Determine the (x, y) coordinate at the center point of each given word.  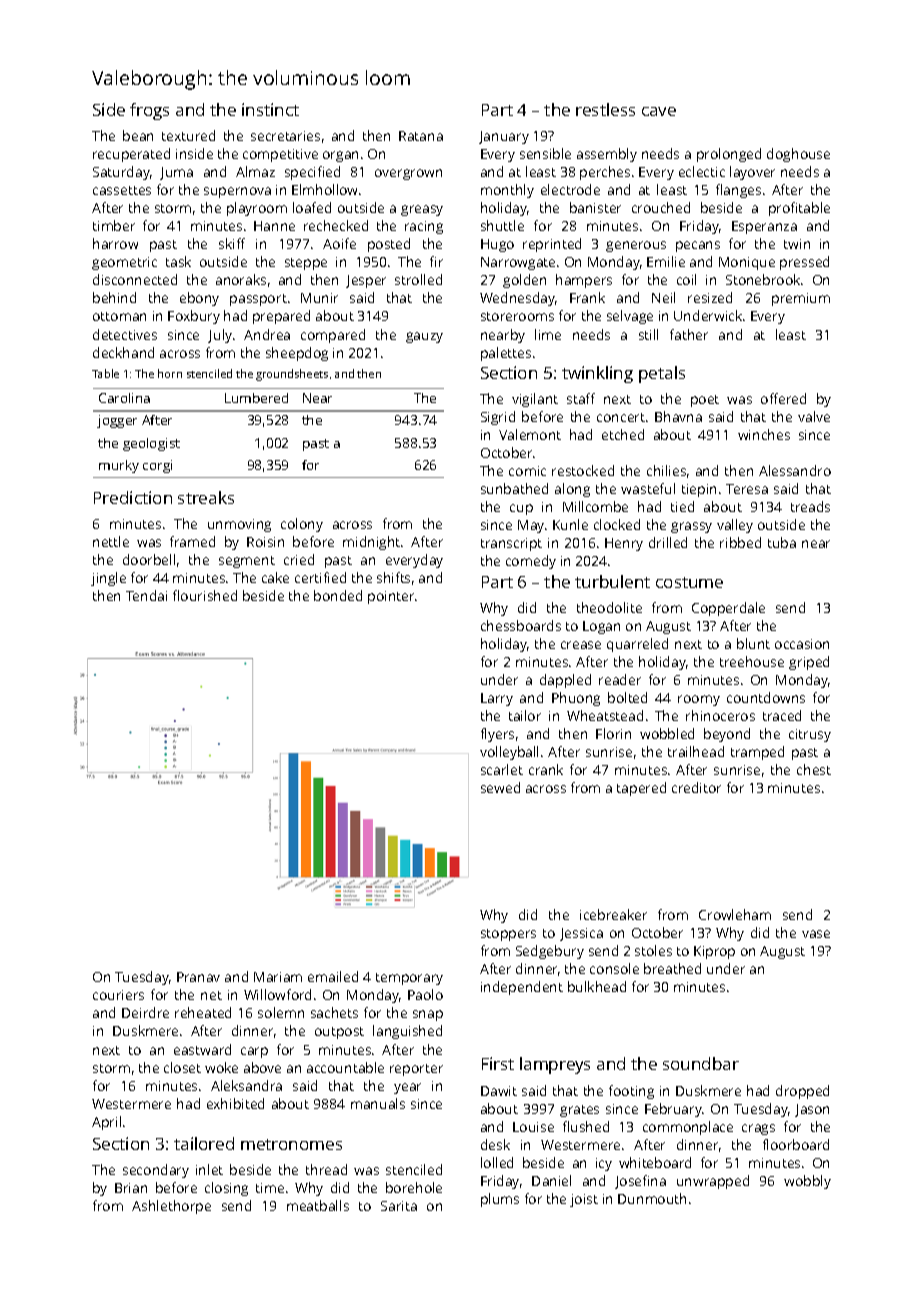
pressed (804, 263)
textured (188, 135)
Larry (497, 699)
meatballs (318, 1205)
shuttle (502, 225)
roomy (699, 700)
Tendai (146, 595)
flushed (586, 1126)
